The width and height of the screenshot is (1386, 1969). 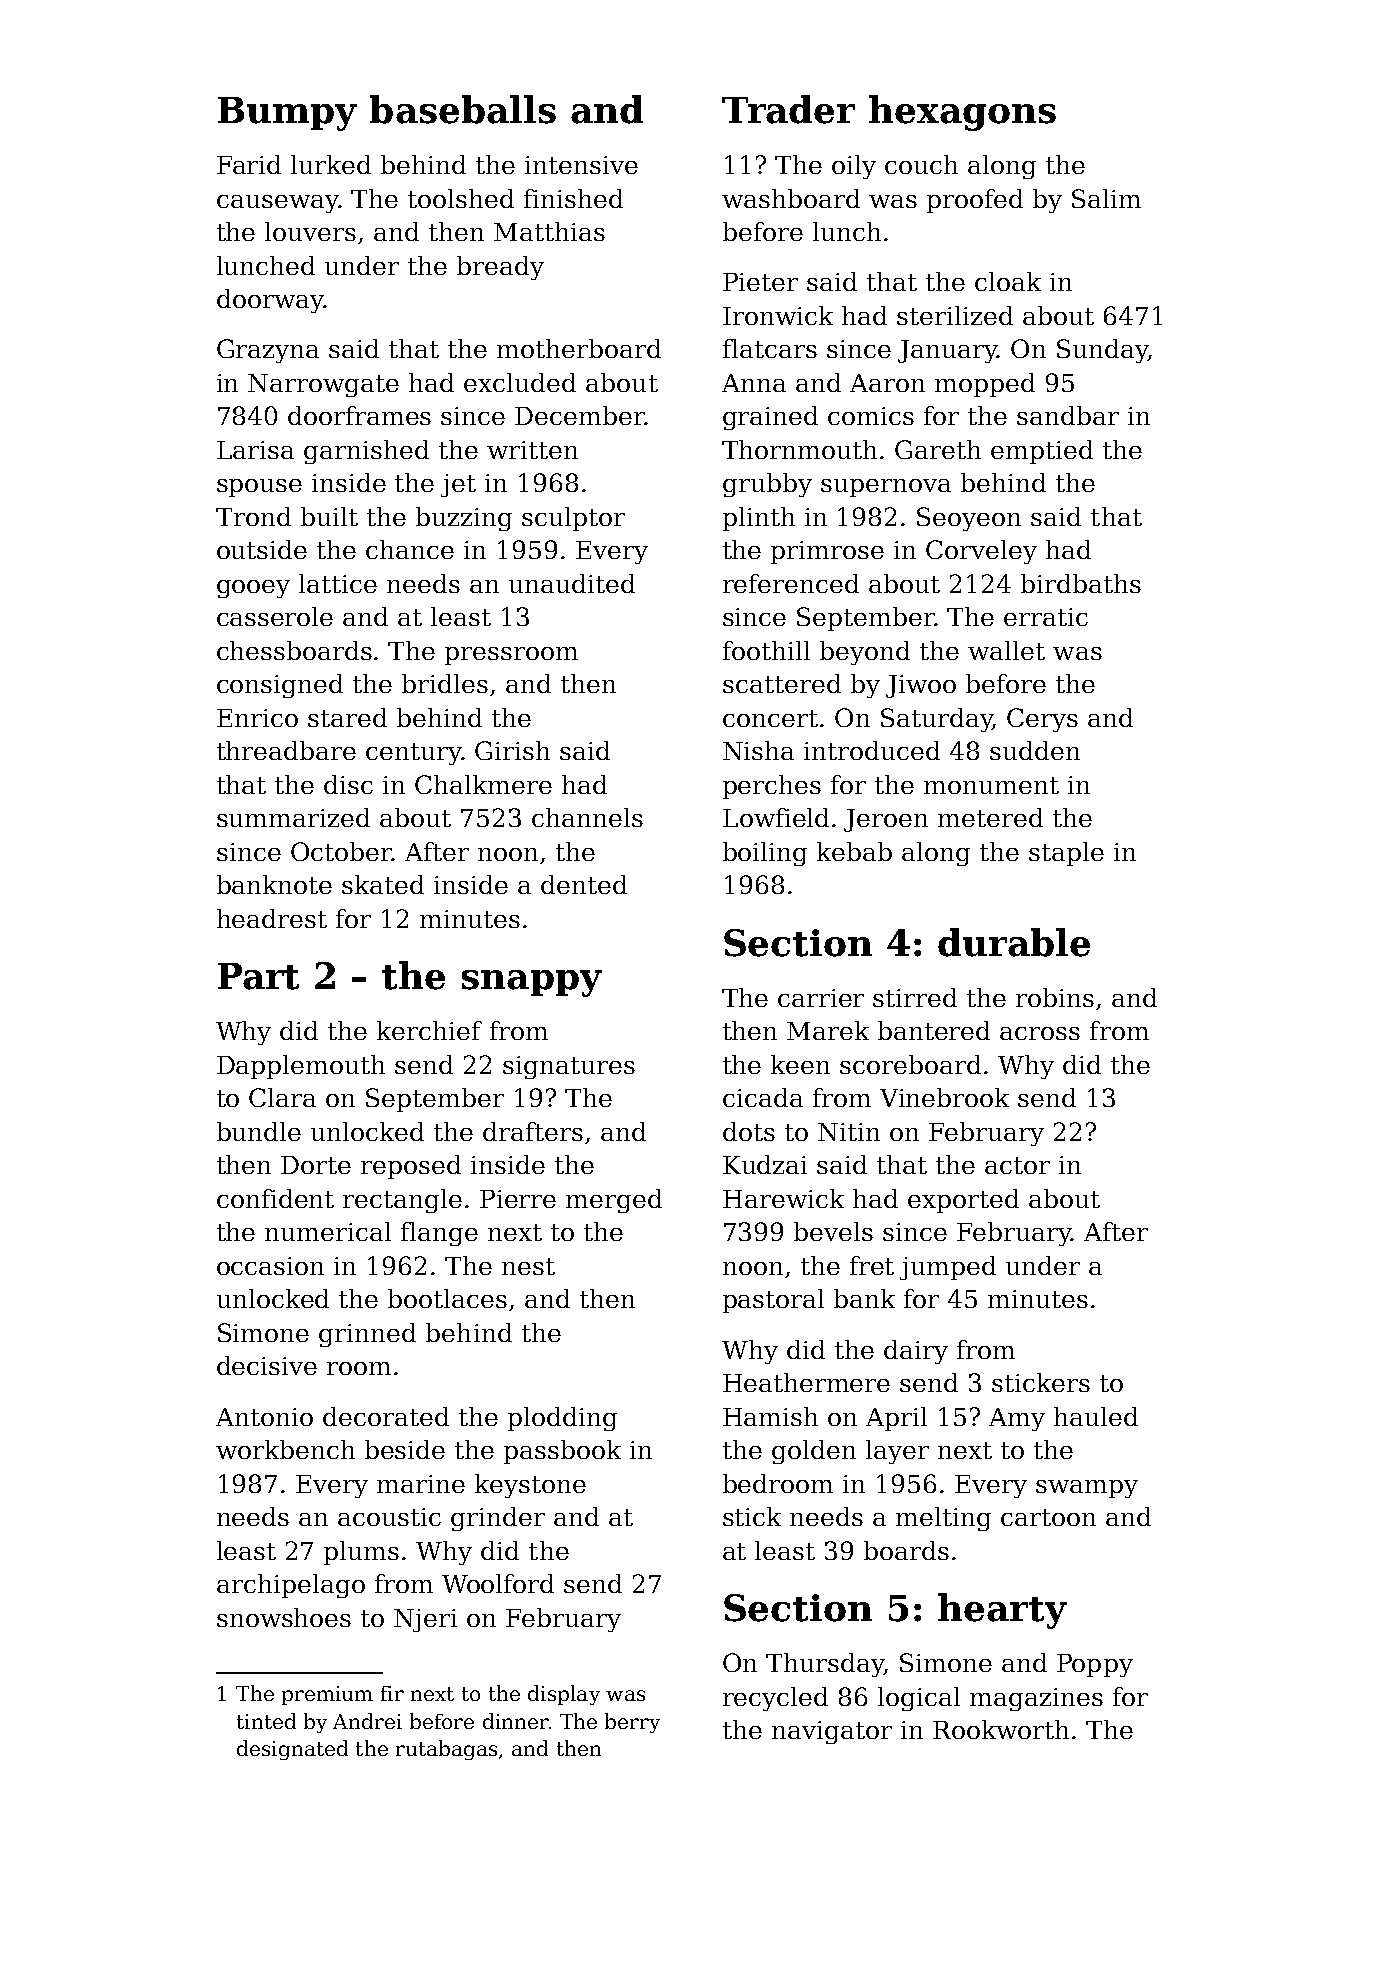 I want to click on plums, so click(x=361, y=1553).
